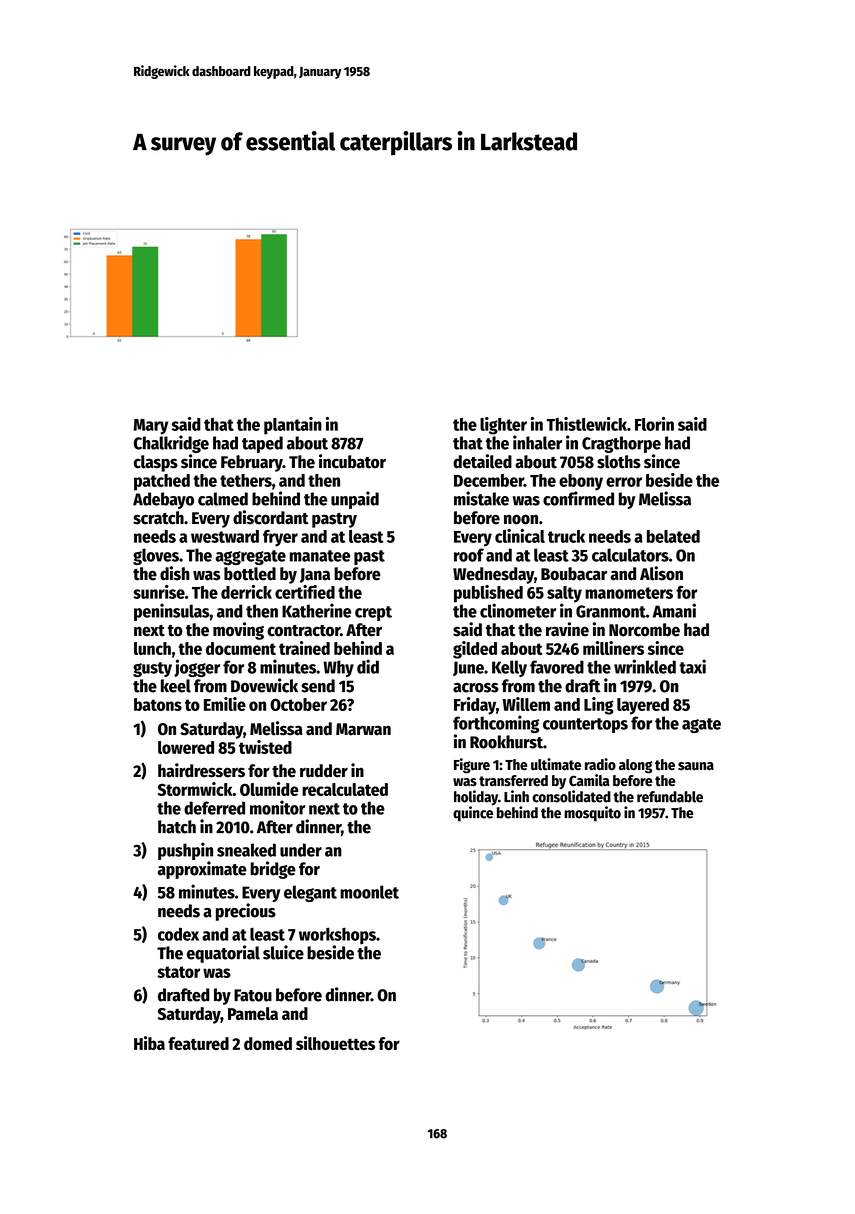  What do you see at coordinates (673, 536) in the image?
I see `belated` at bounding box center [673, 536].
